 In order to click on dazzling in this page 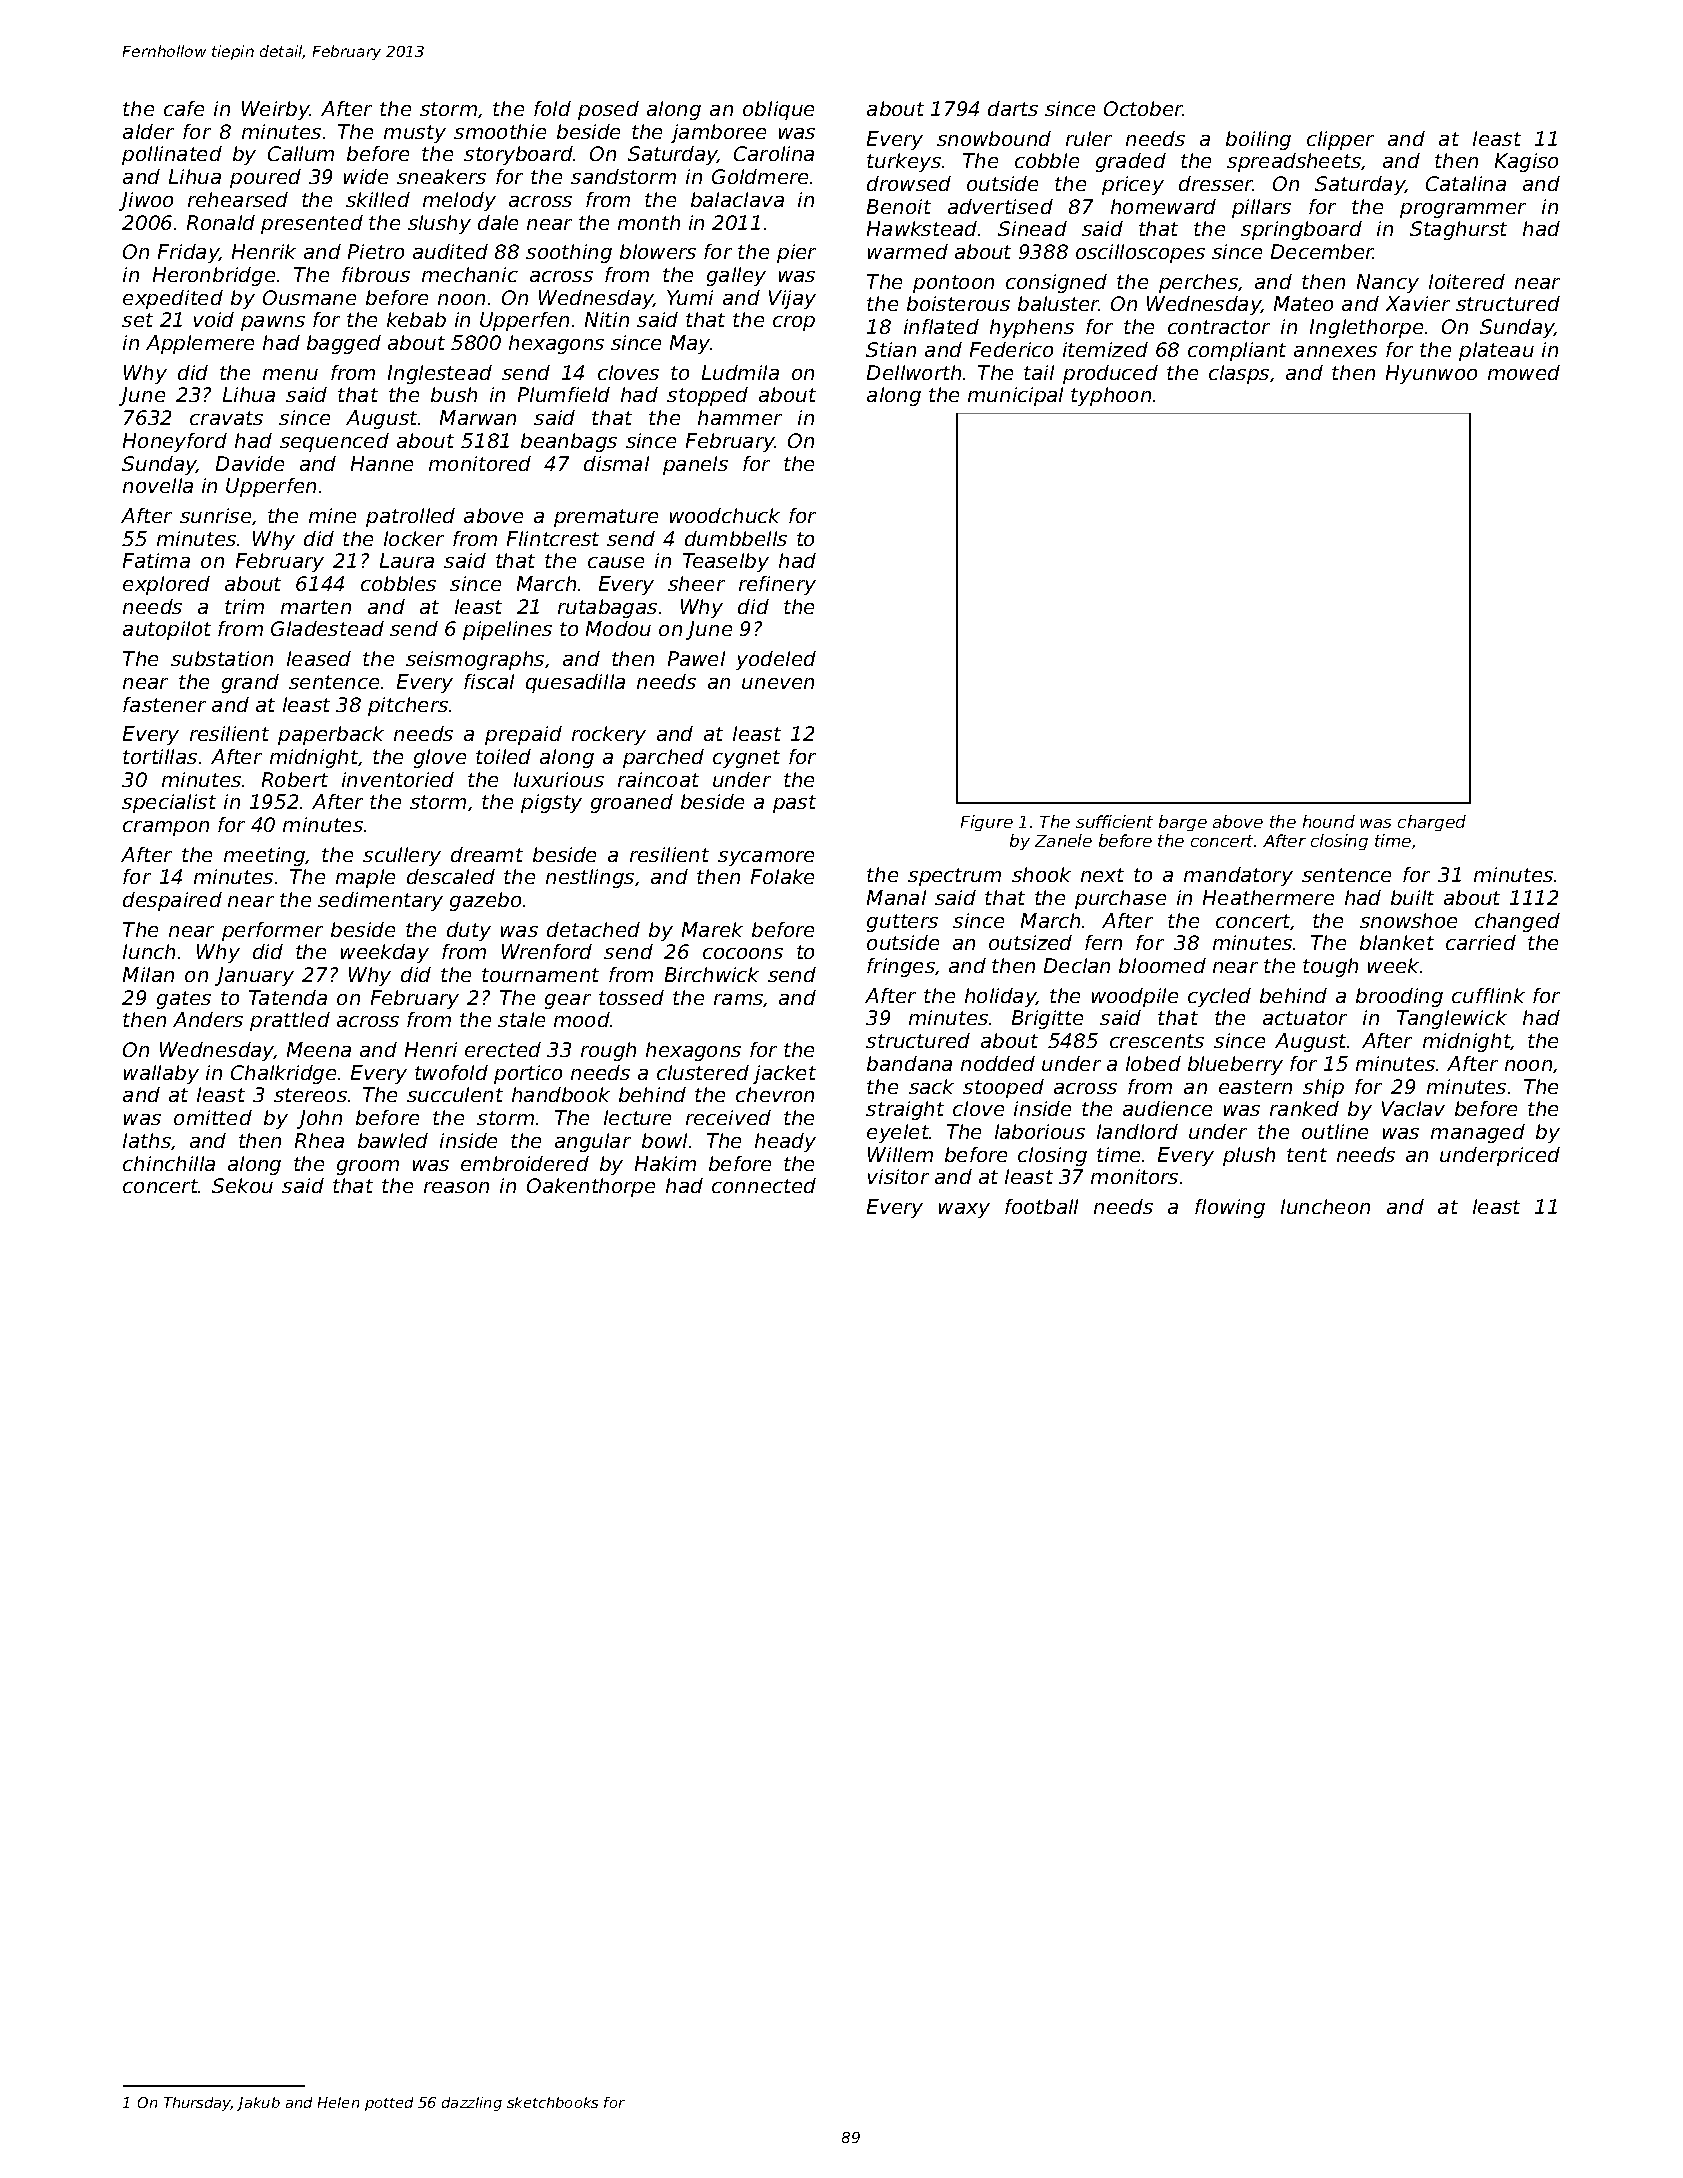, I will do `click(472, 2104)`.
